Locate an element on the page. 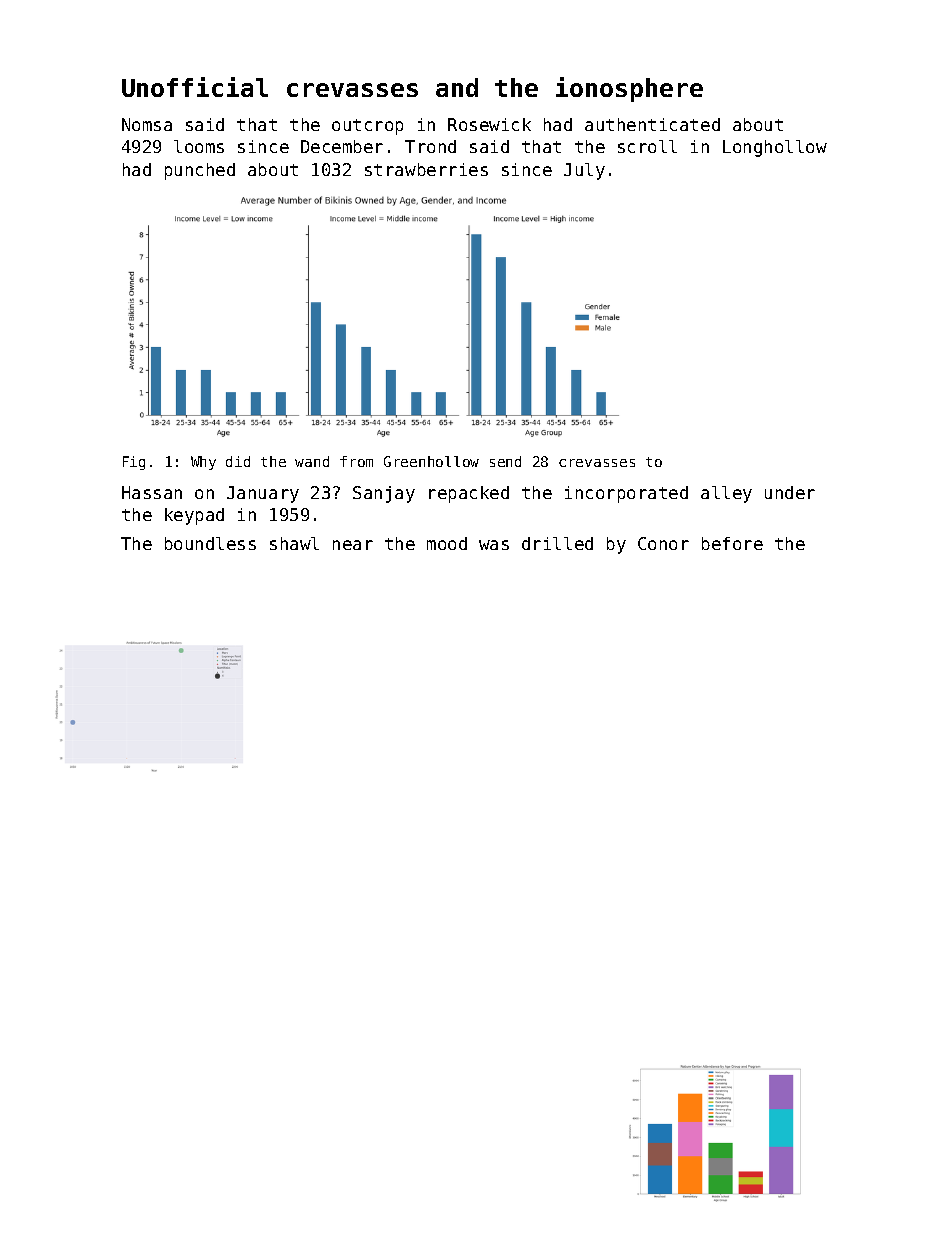 Image resolution: width=952 pixels, height=1233 pixels. scroll is located at coordinates (647, 146).
